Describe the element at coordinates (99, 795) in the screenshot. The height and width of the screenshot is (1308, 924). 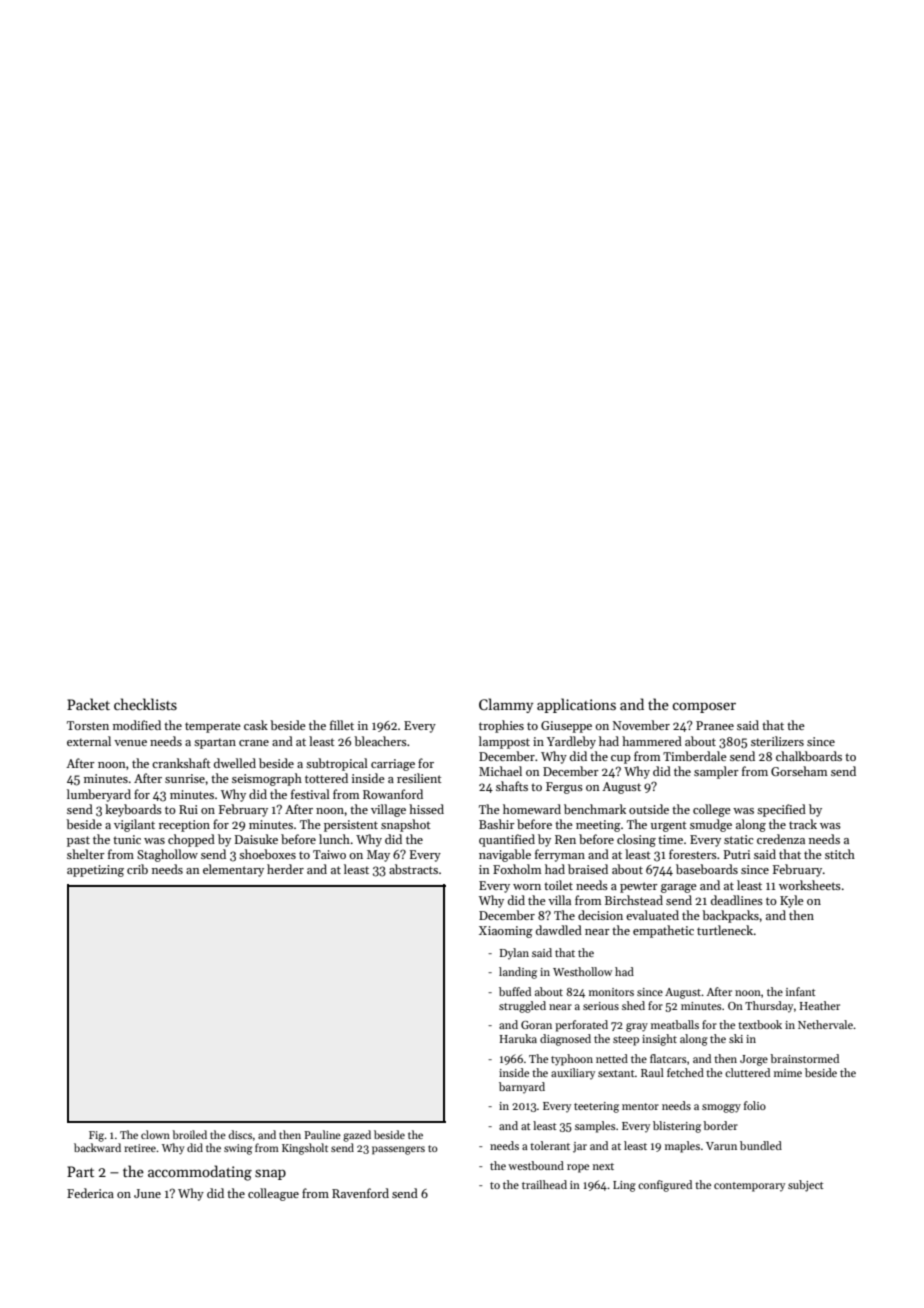
I see `lumberyard` at that location.
